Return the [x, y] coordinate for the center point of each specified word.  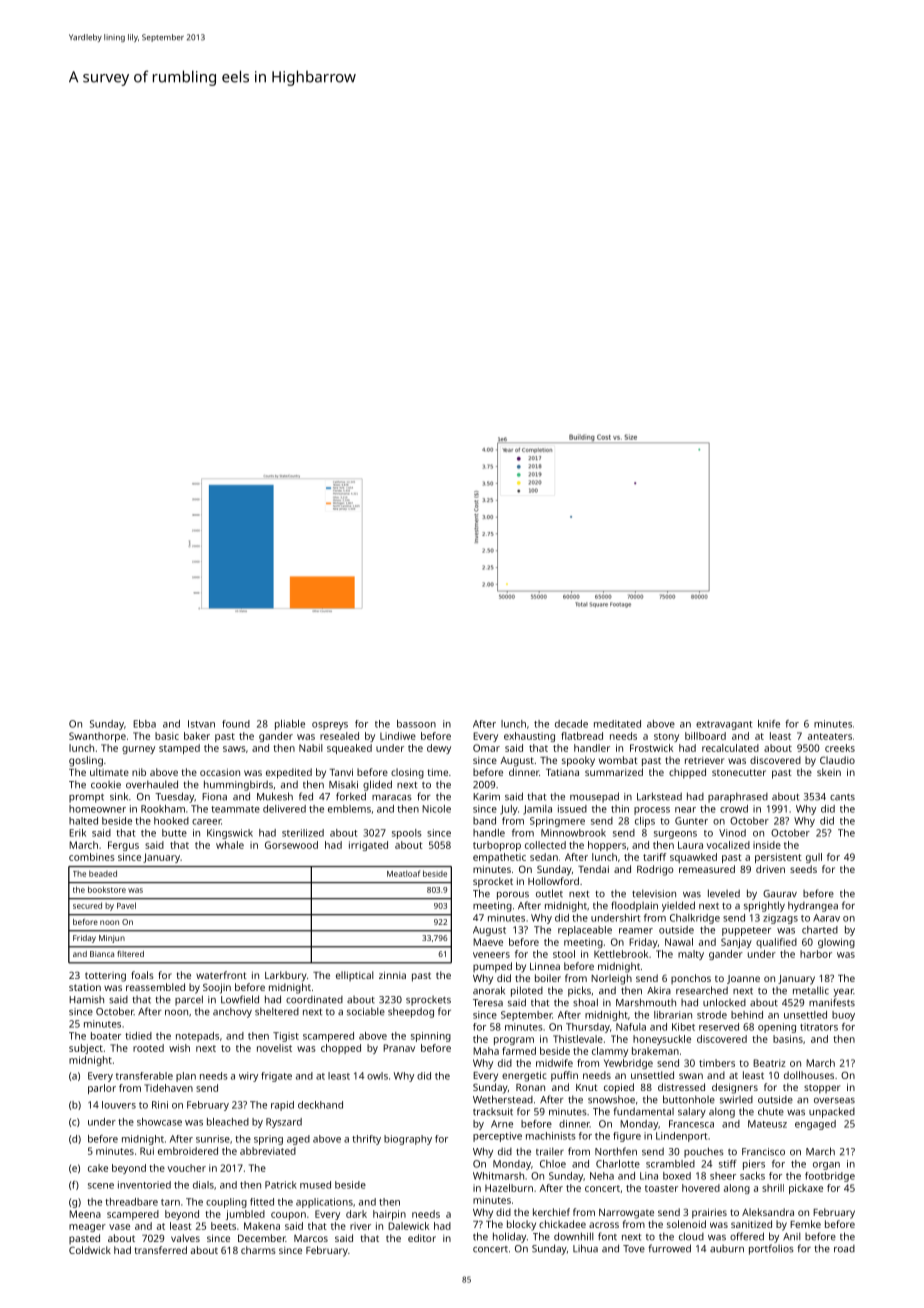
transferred [161, 1250]
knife [769, 724]
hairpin [389, 1215]
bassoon [416, 724]
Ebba [144, 724]
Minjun [112, 939]
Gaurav [780, 894]
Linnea [545, 966]
